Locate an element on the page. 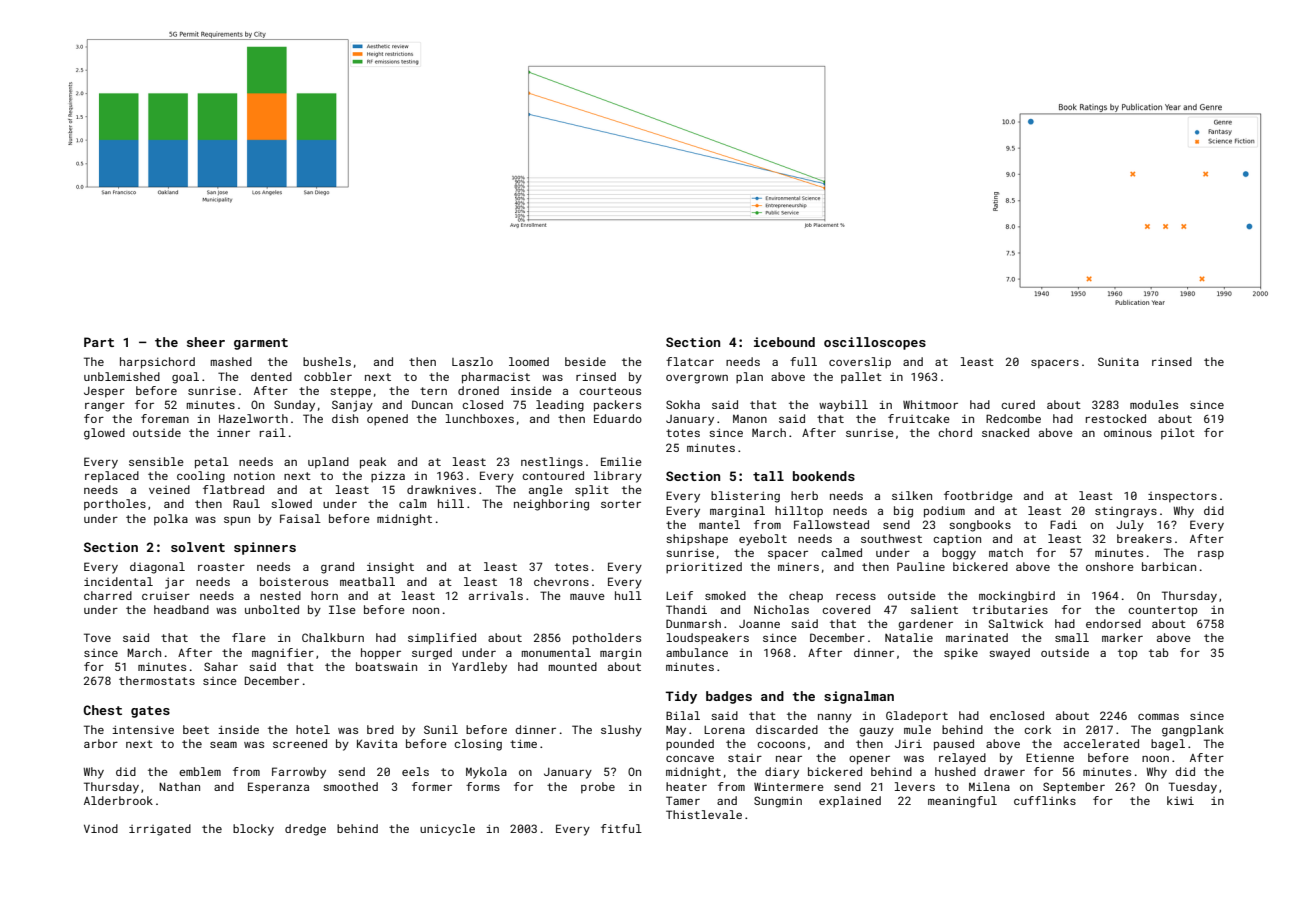 The height and width of the document is (924, 1308). Bilal is located at coordinates (683, 715).
